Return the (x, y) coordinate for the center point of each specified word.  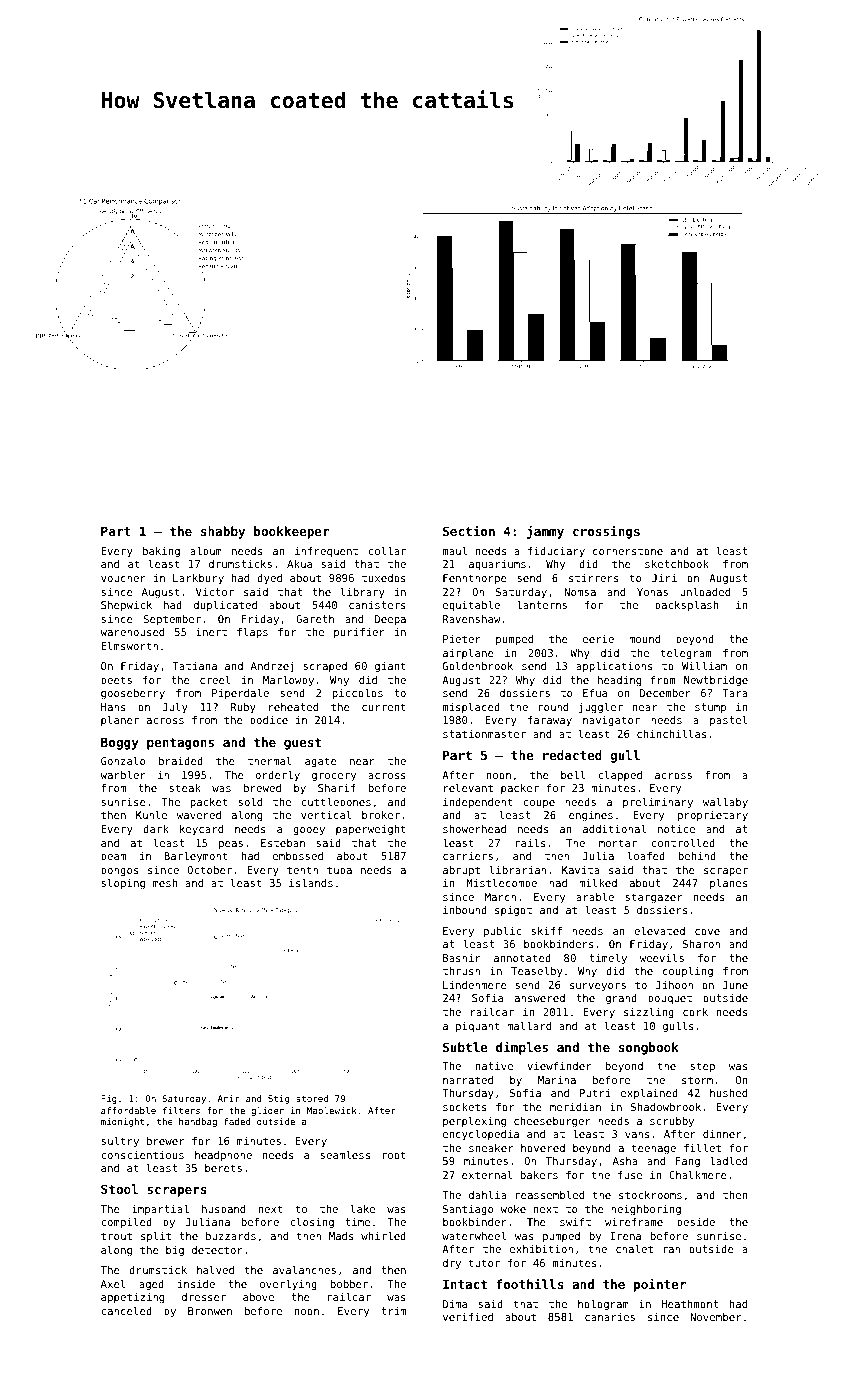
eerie (598, 639)
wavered (199, 815)
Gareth (315, 619)
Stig (278, 1099)
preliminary (658, 803)
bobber (349, 1284)
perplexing (474, 1122)
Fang (688, 1162)
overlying (288, 1285)
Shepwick (126, 606)
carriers (468, 856)
